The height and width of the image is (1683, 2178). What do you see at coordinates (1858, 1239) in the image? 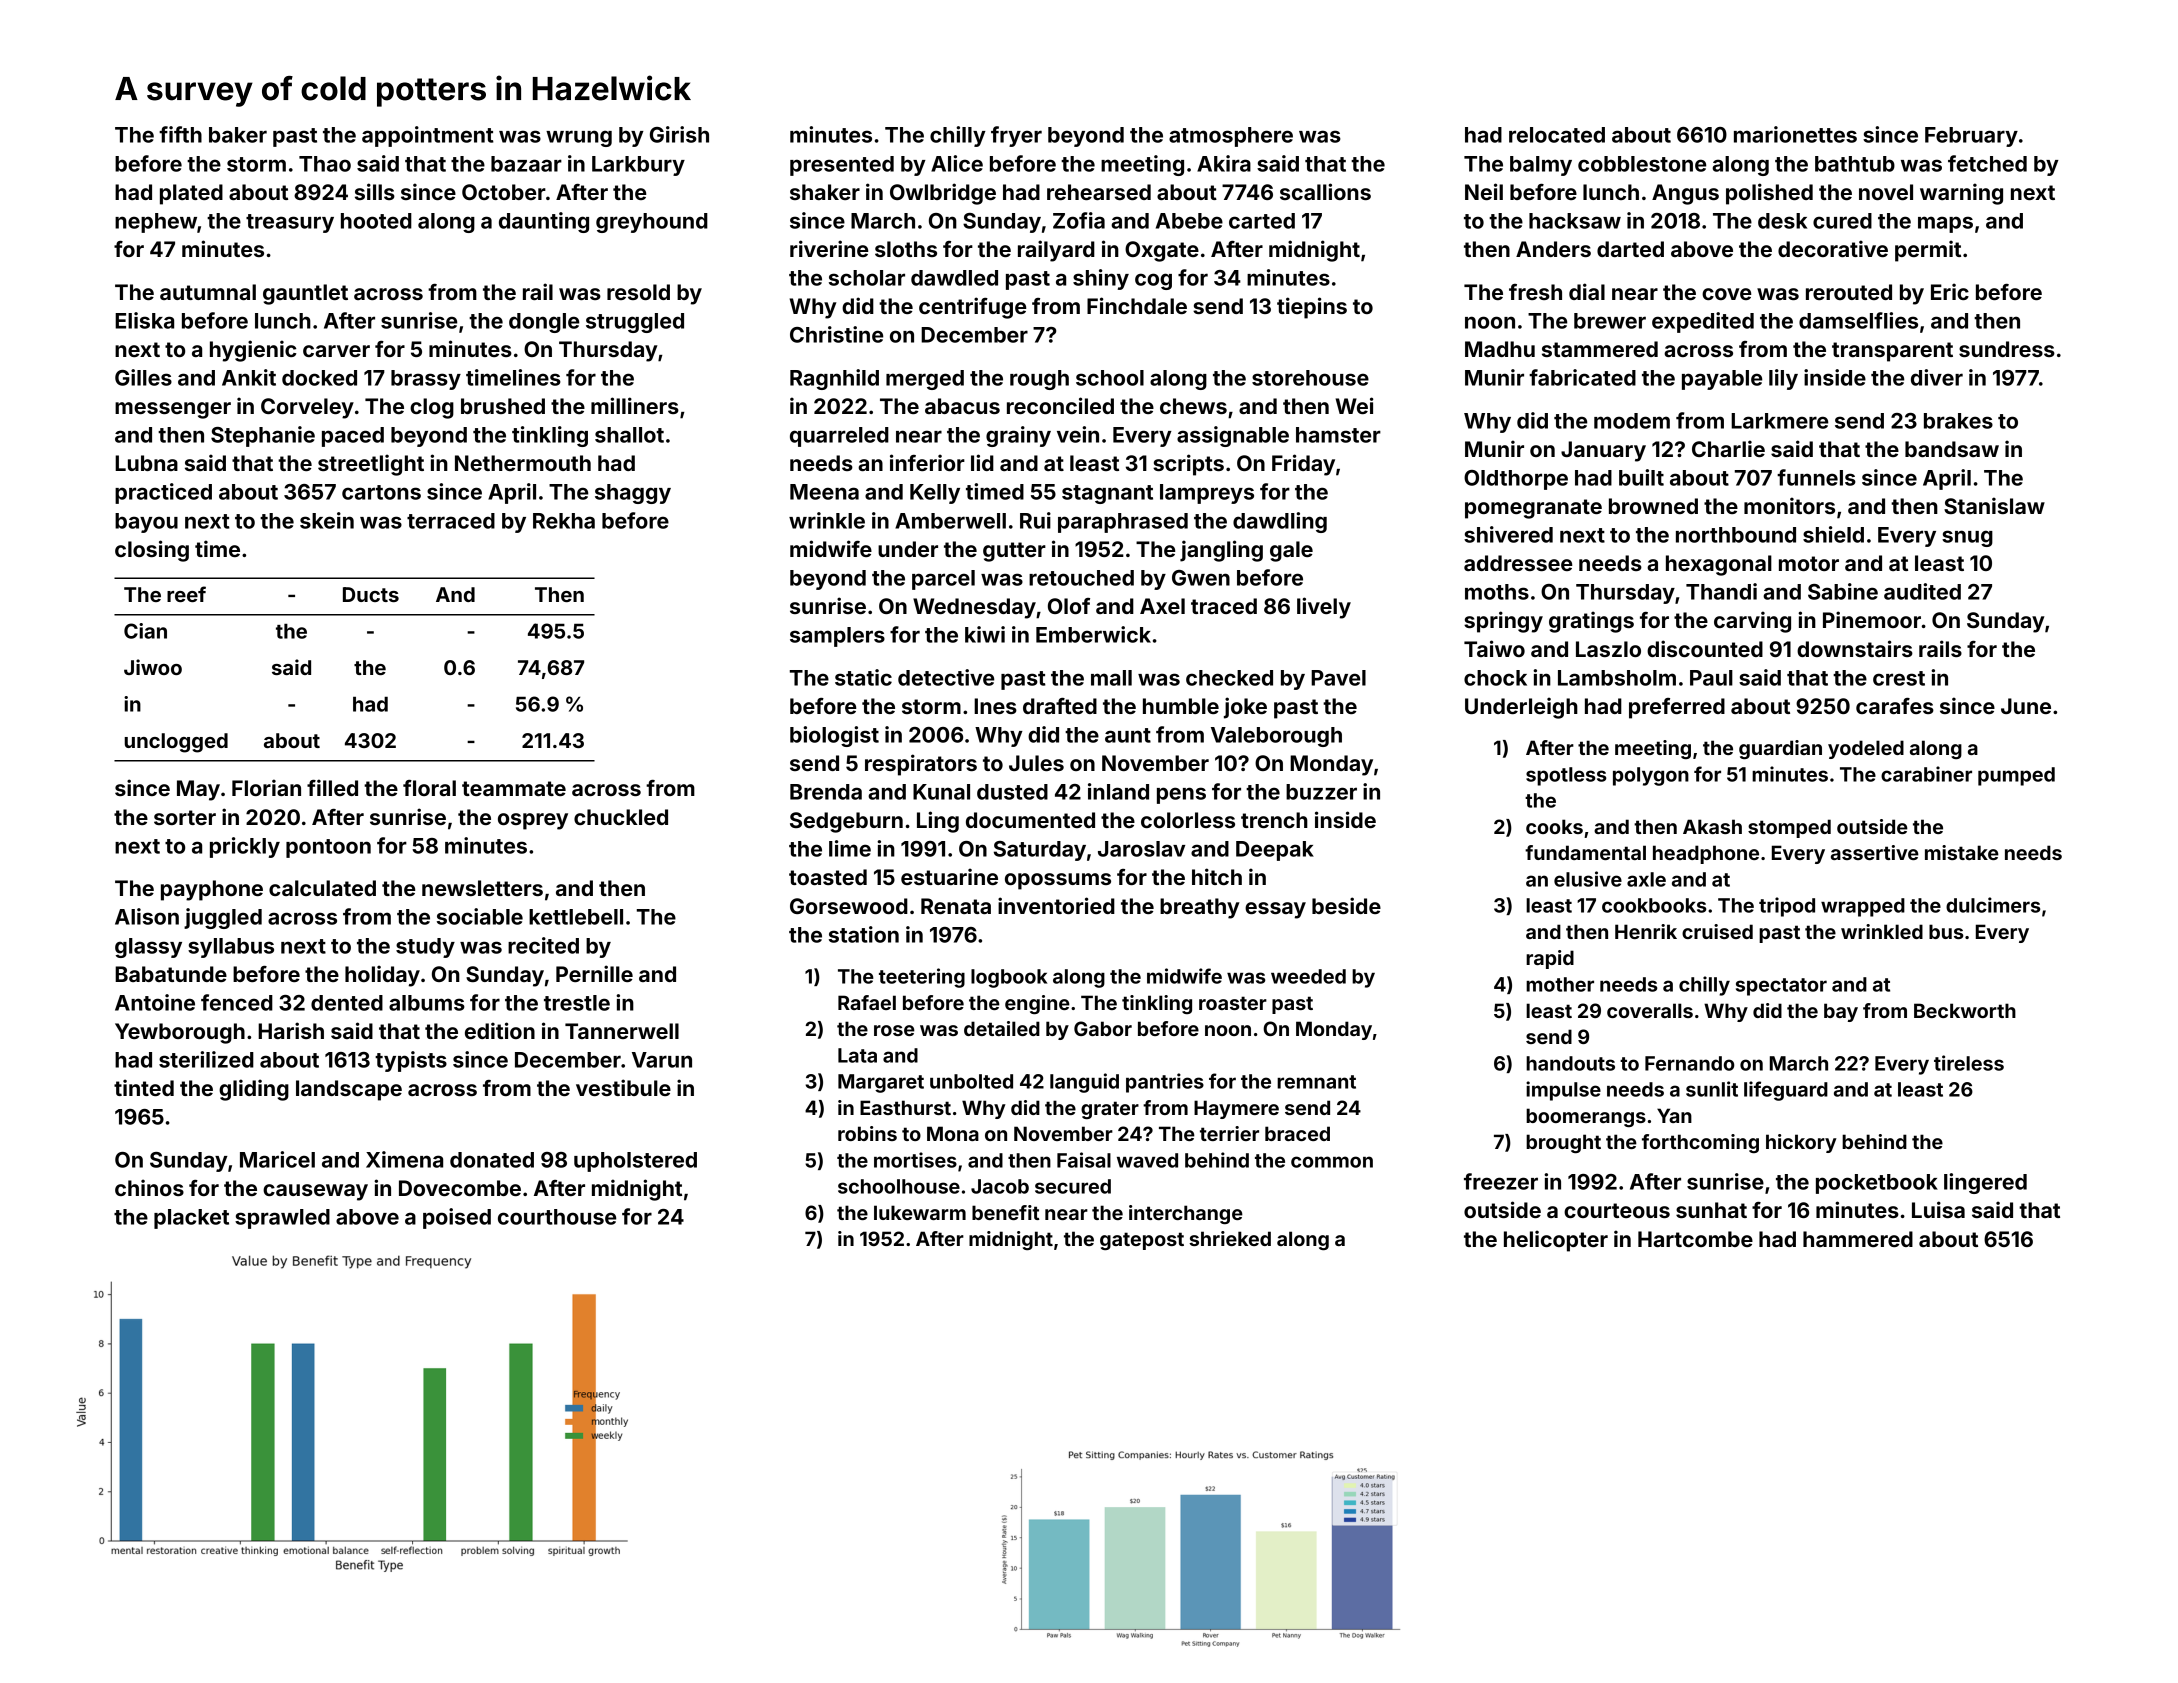
I see `hammered` at bounding box center [1858, 1239].
